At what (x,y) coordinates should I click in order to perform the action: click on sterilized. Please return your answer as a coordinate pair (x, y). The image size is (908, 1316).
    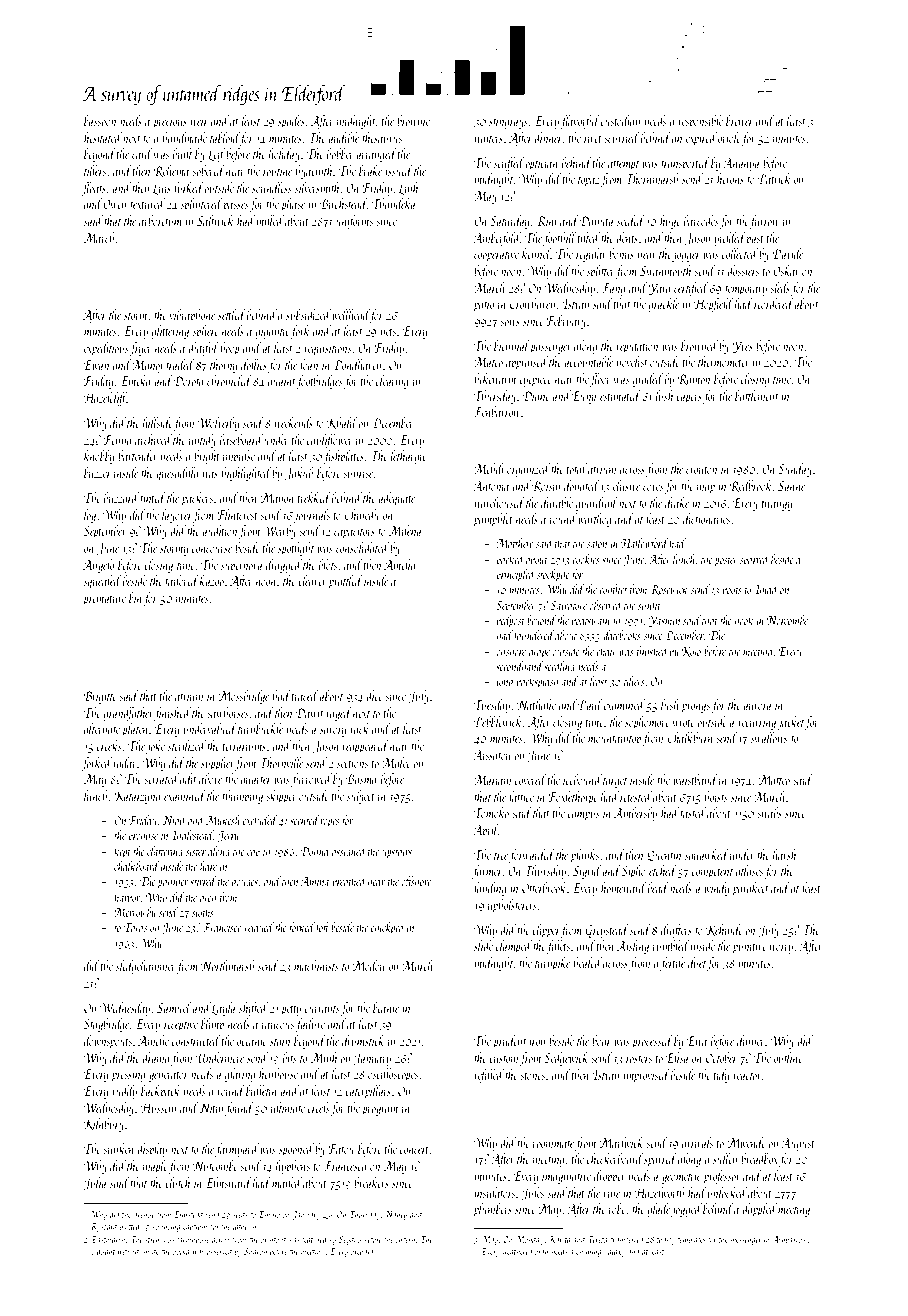
    Looking at the image, I should click on (187, 745).
